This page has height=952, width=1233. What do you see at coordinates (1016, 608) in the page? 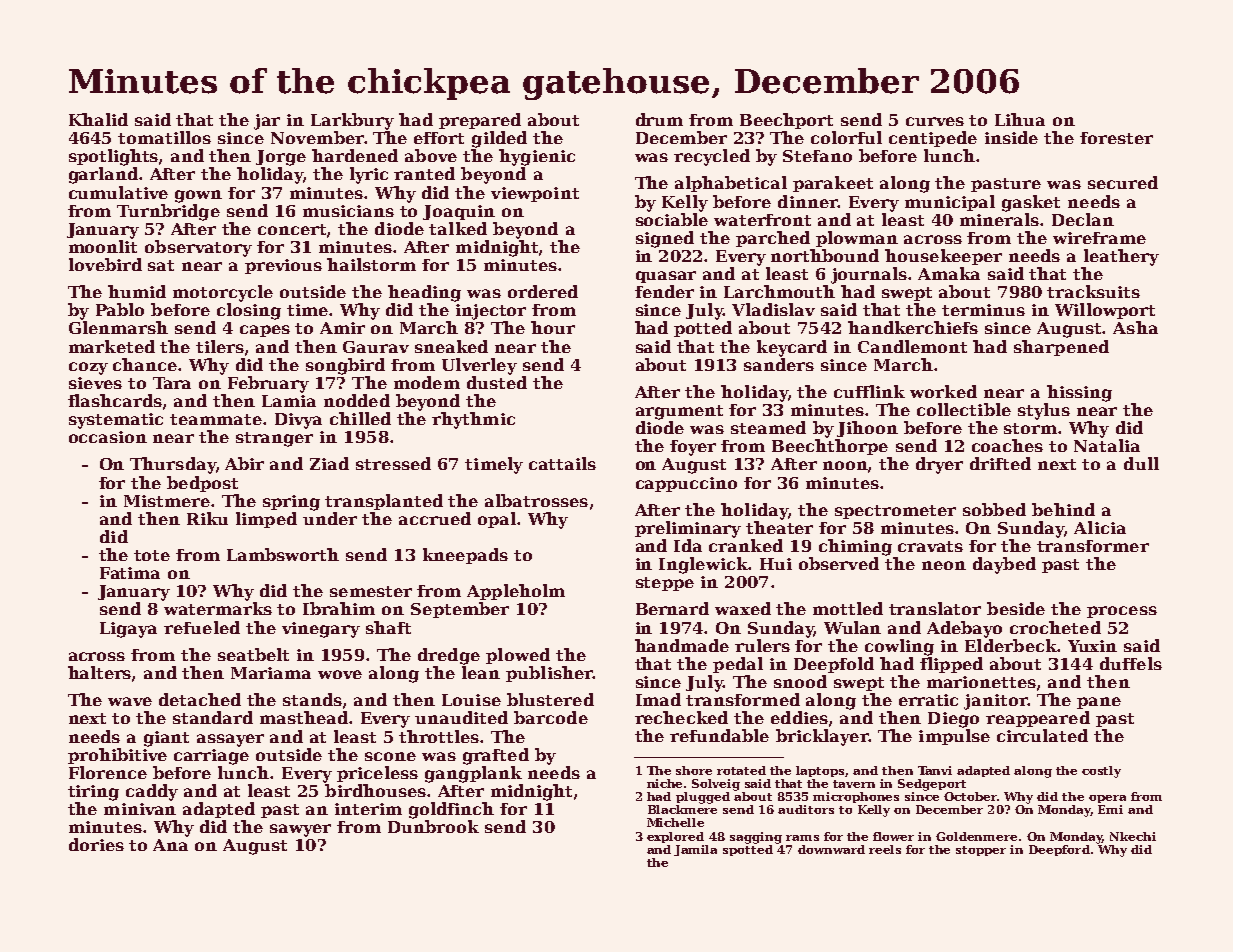
I see `beside` at bounding box center [1016, 608].
